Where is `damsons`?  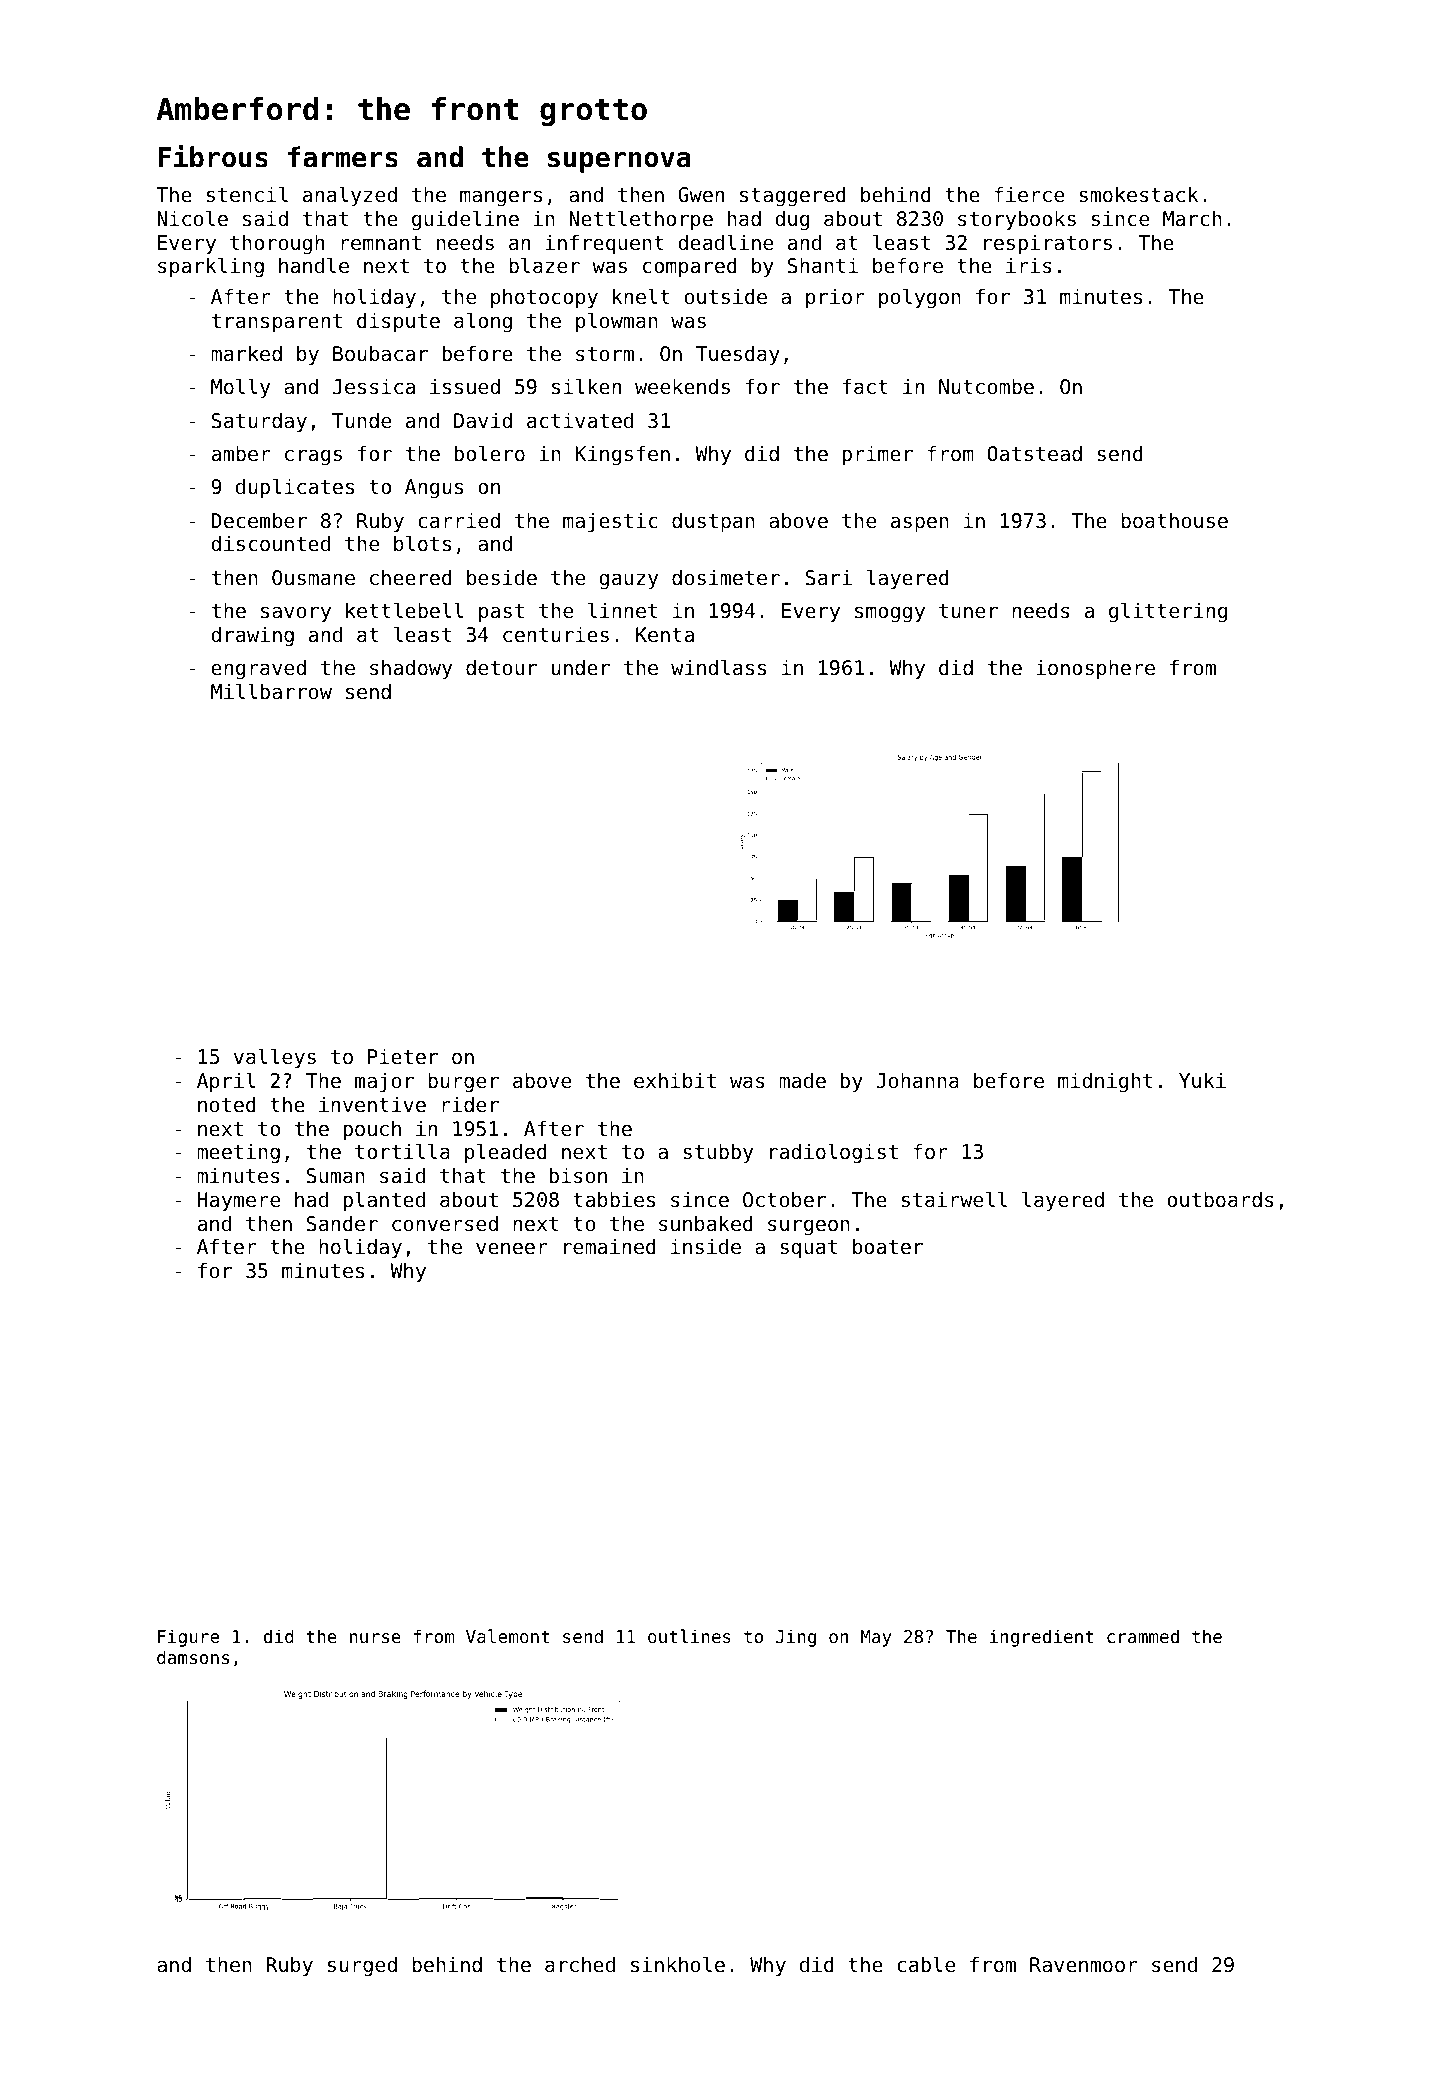
damsons is located at coordinates (193, 1657).
